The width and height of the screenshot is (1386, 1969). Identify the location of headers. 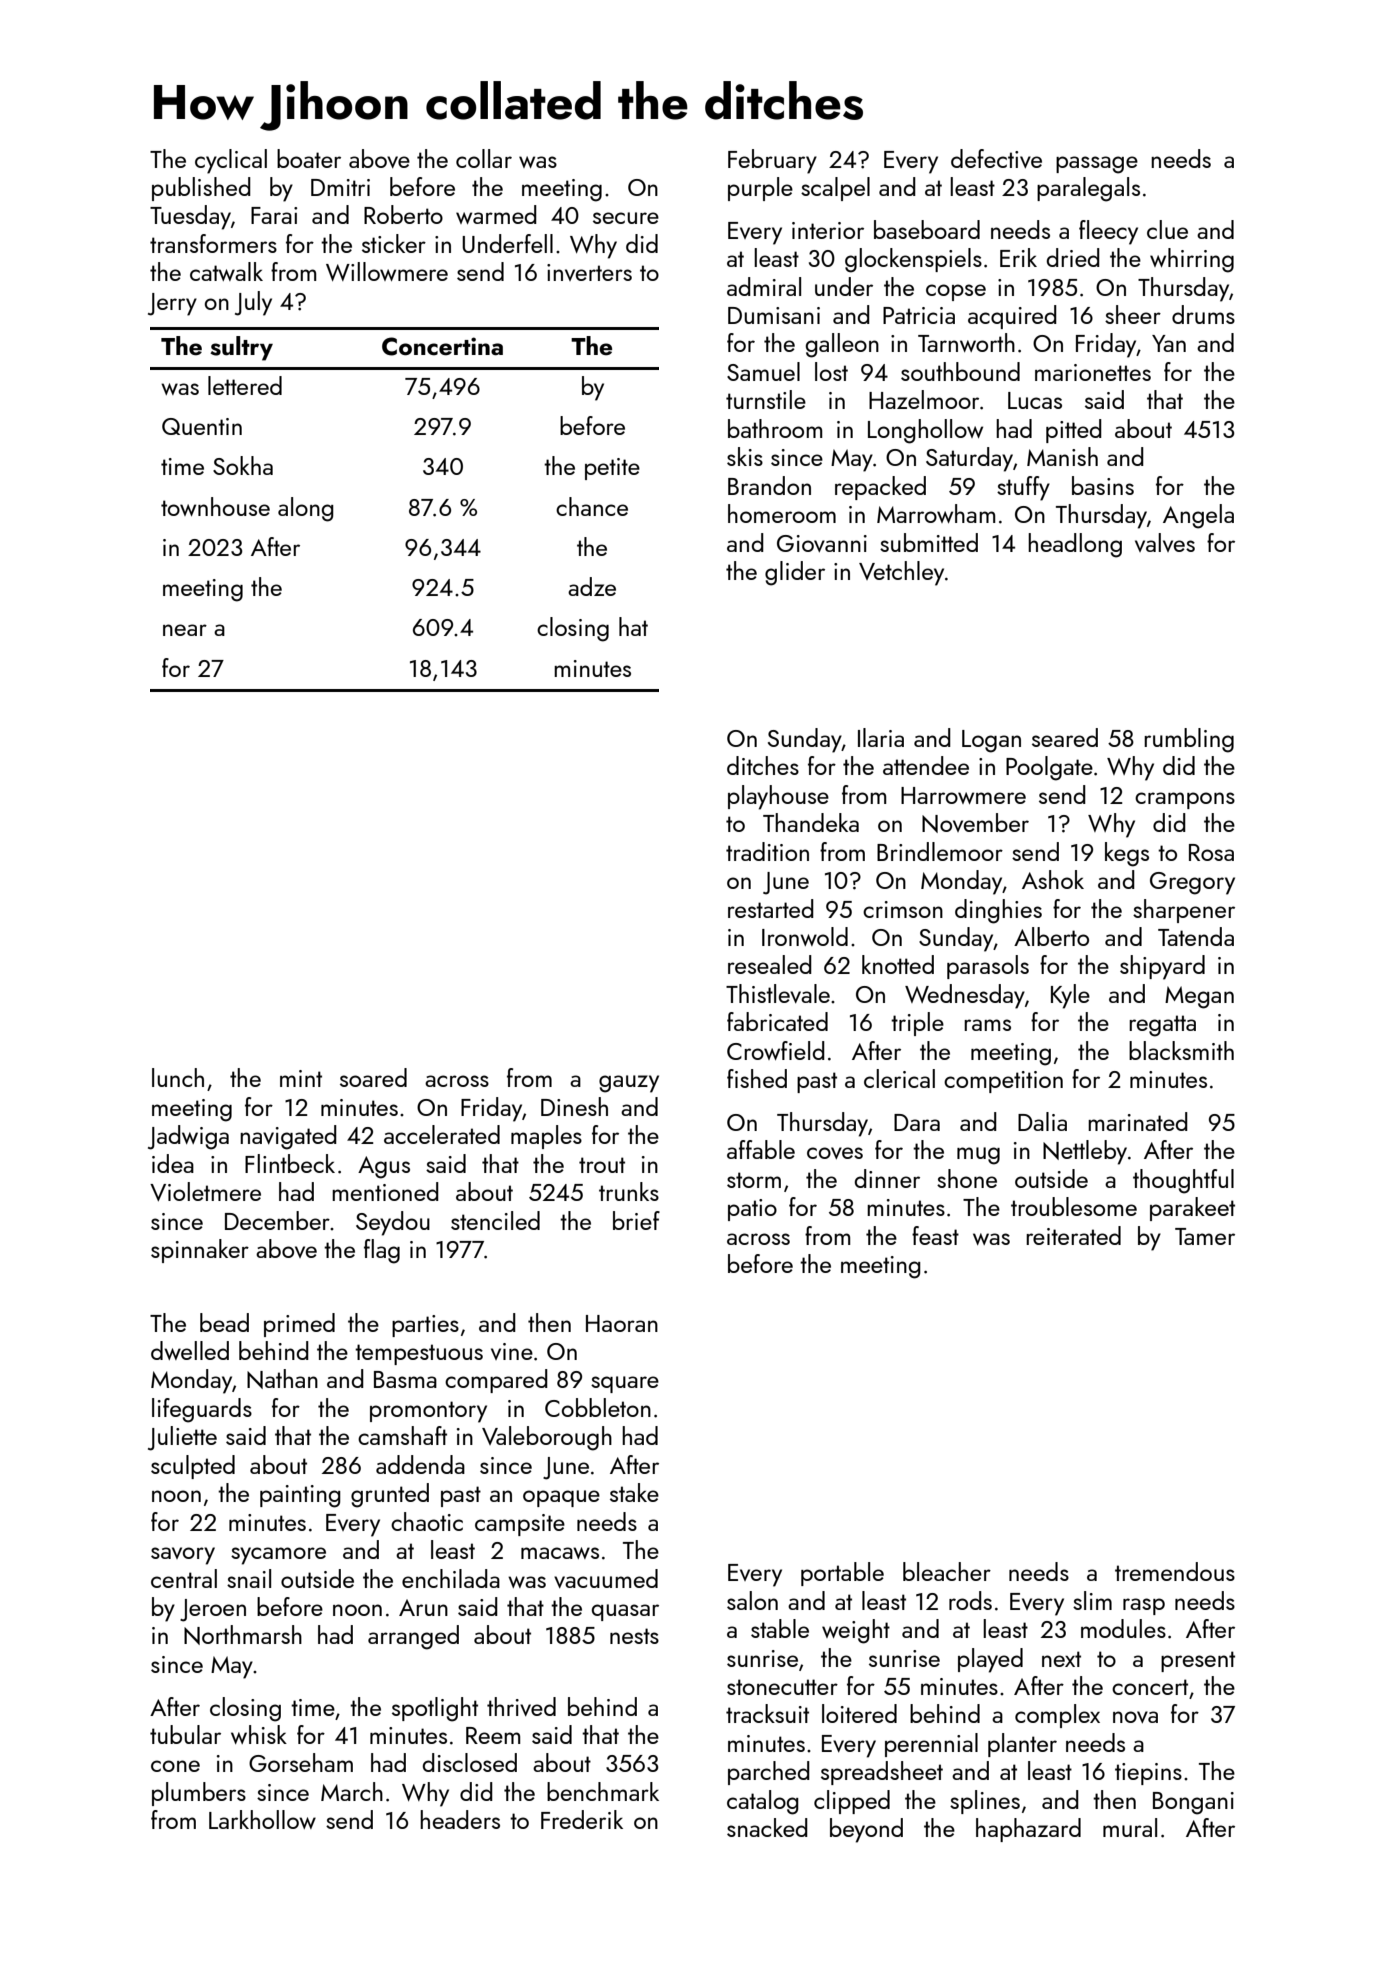
(460, 1819).
